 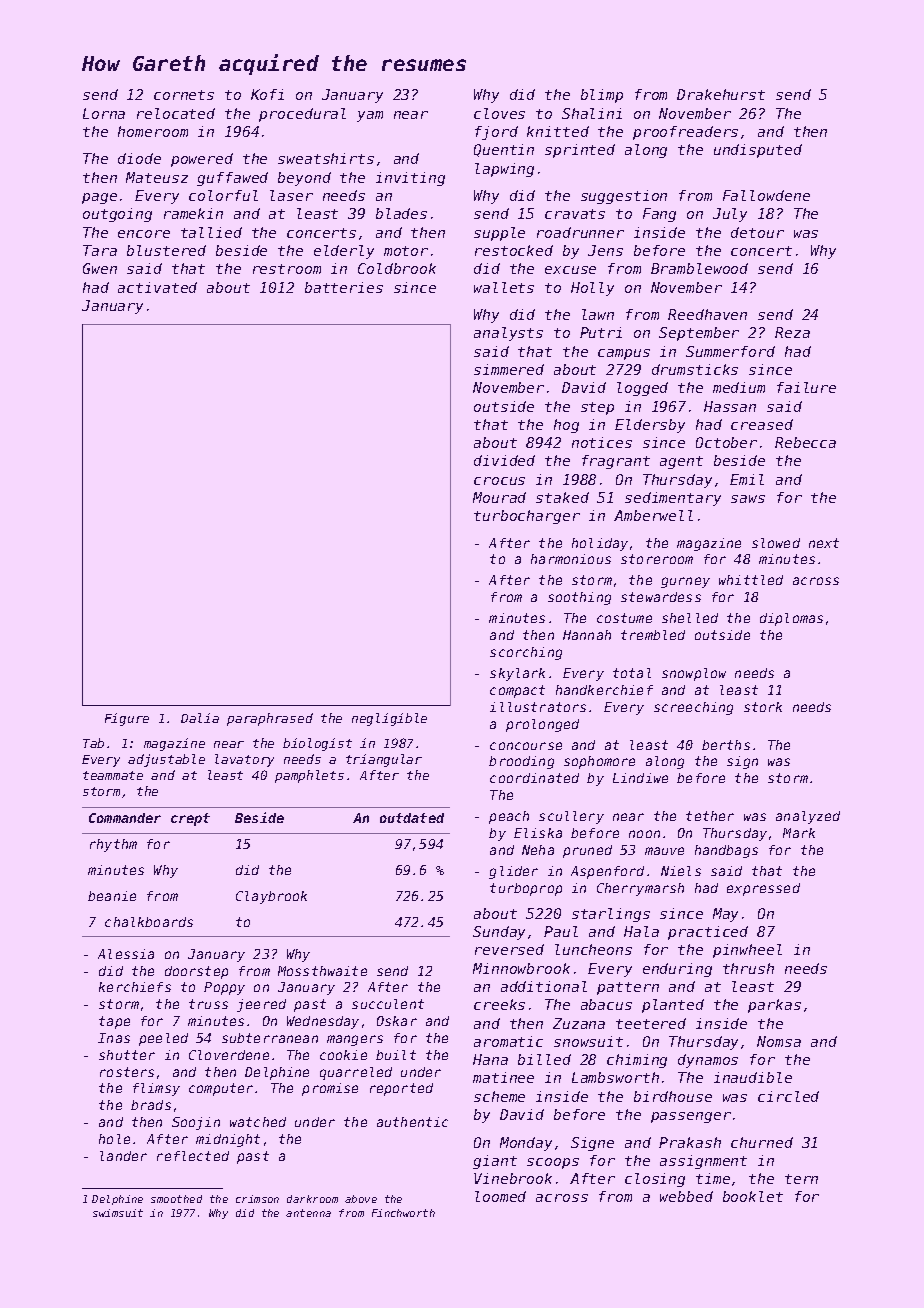 I want to click on stork, so click(x=763, y=707).
